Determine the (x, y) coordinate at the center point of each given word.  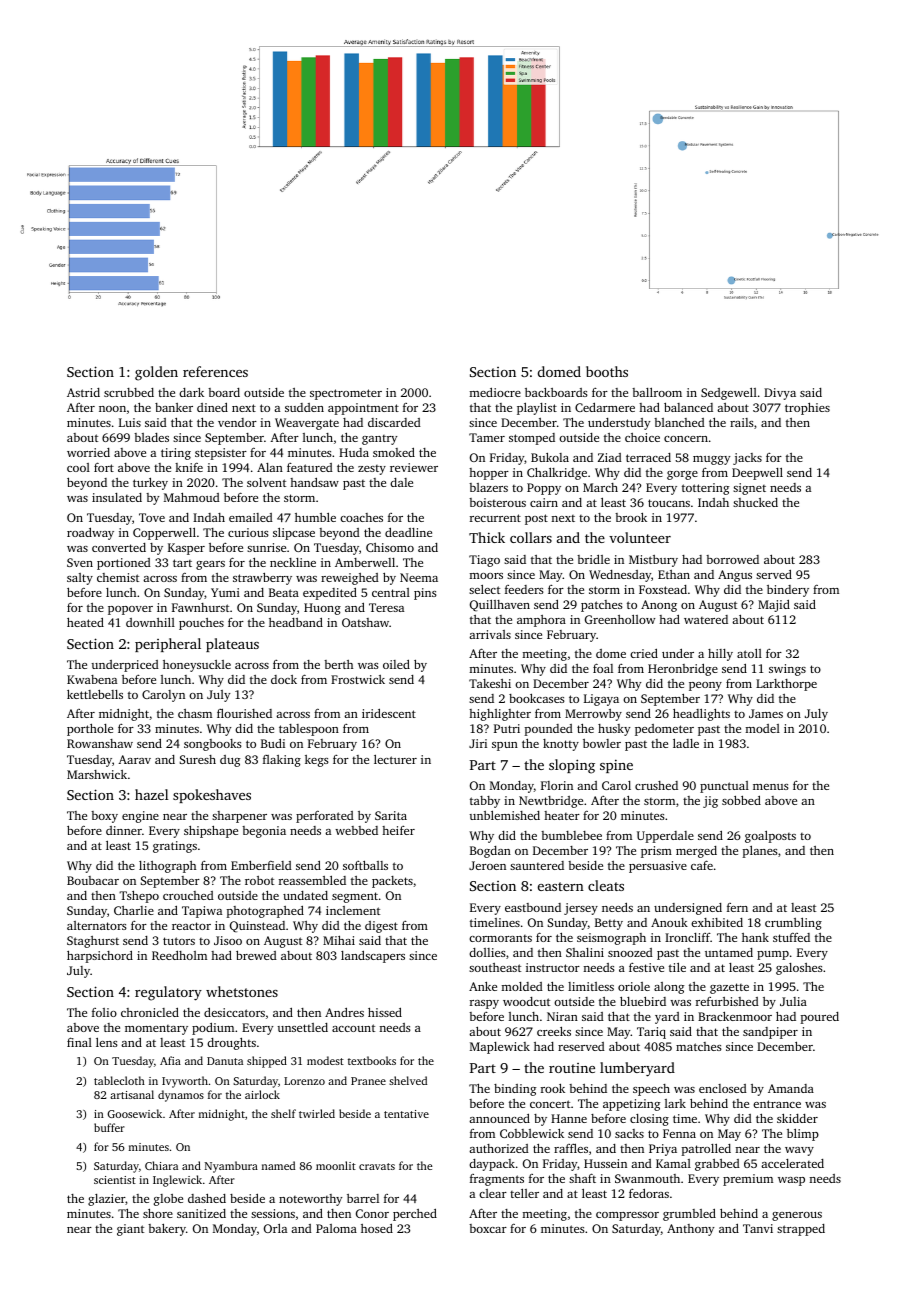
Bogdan (490, 852)
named (278, 1165)
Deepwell (757, 473)
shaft (582, 1178)
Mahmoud (192, 497)
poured (819, 1018)
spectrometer (346, 394)
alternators (97, 925)
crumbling (793, 923)
